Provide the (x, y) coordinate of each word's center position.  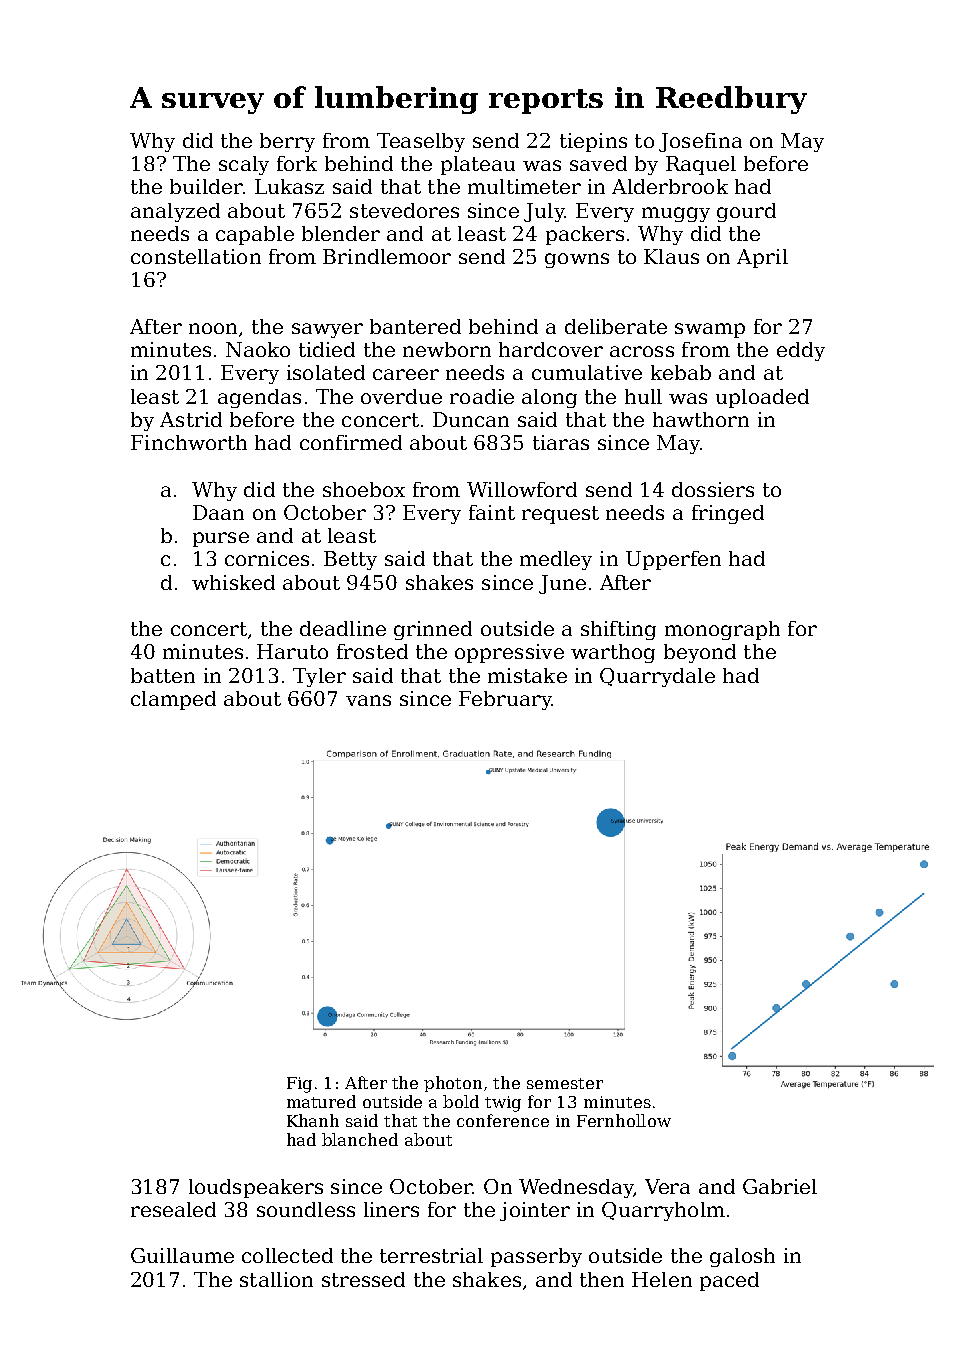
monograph (722, 630)
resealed (173, 1209)
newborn (447, 349)
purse (221, 539)
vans (368, 700)
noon (213, 328)
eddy (801, 351)
